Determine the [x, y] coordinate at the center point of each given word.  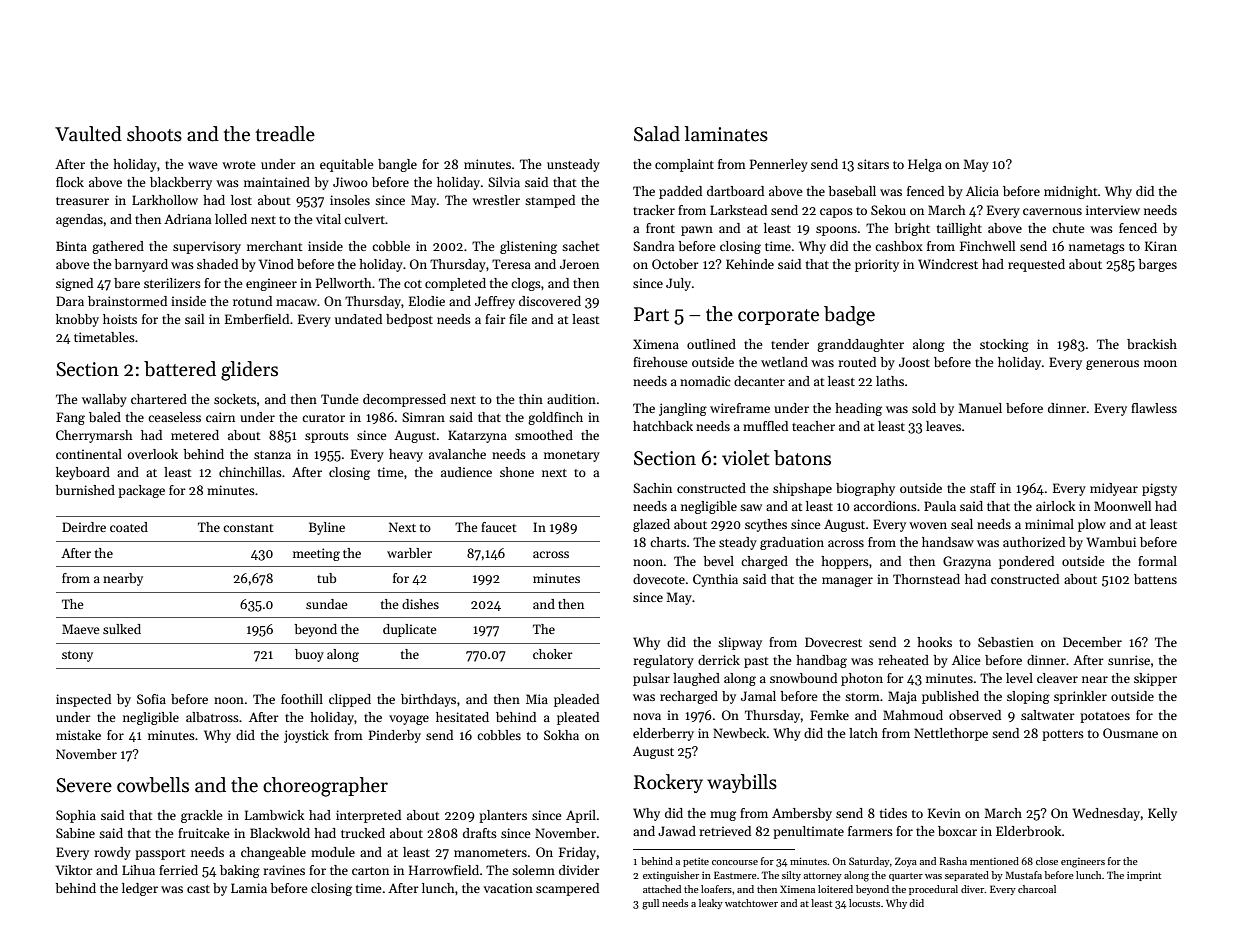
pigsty [1159, 489]
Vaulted [88, 134]
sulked [122, 629]
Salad [657, 134]
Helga [925, 165]
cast [198, 889]
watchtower [751, 903]
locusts [864, 903]
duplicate [410, 630]
